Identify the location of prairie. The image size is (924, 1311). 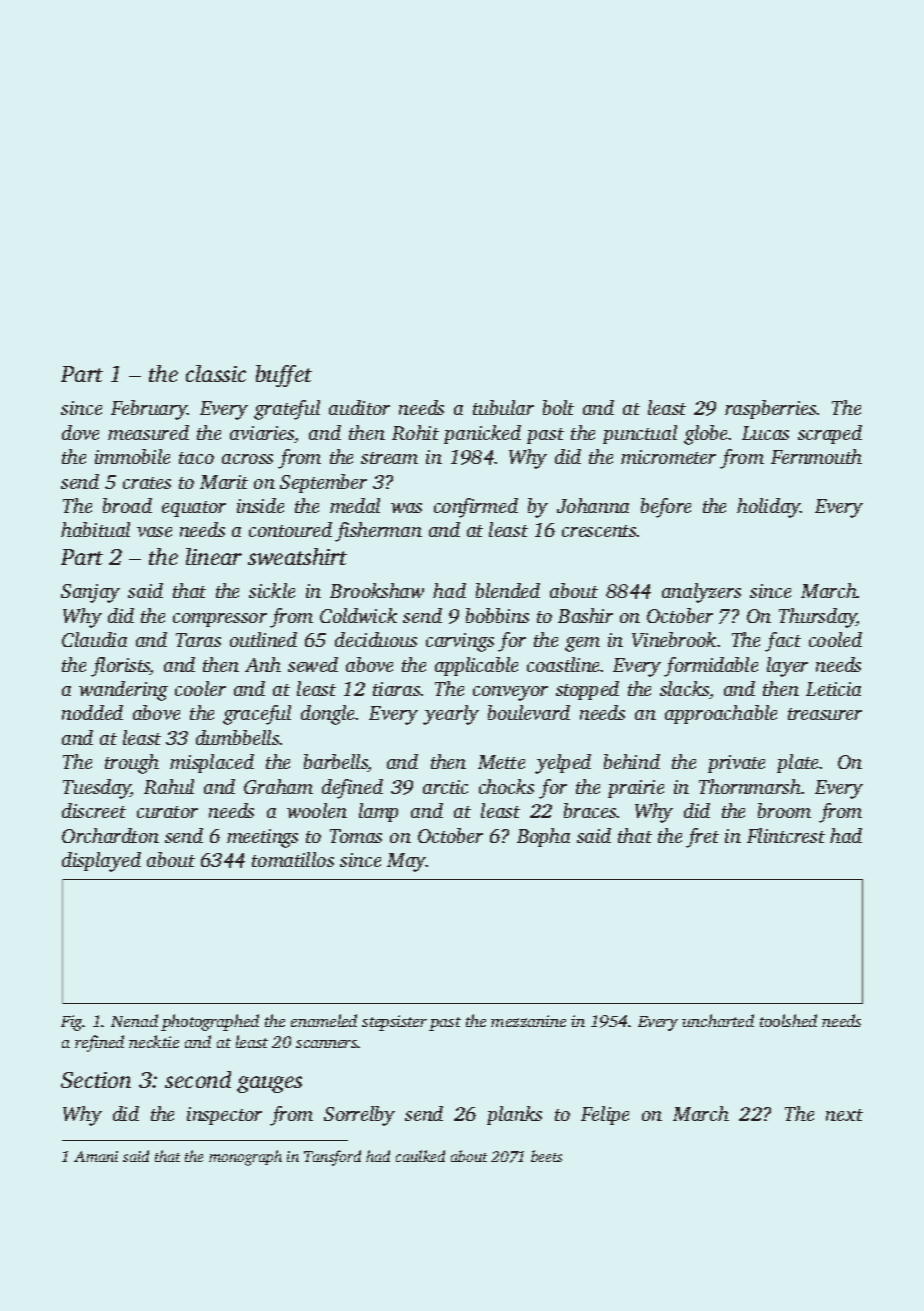
(636, 789).
